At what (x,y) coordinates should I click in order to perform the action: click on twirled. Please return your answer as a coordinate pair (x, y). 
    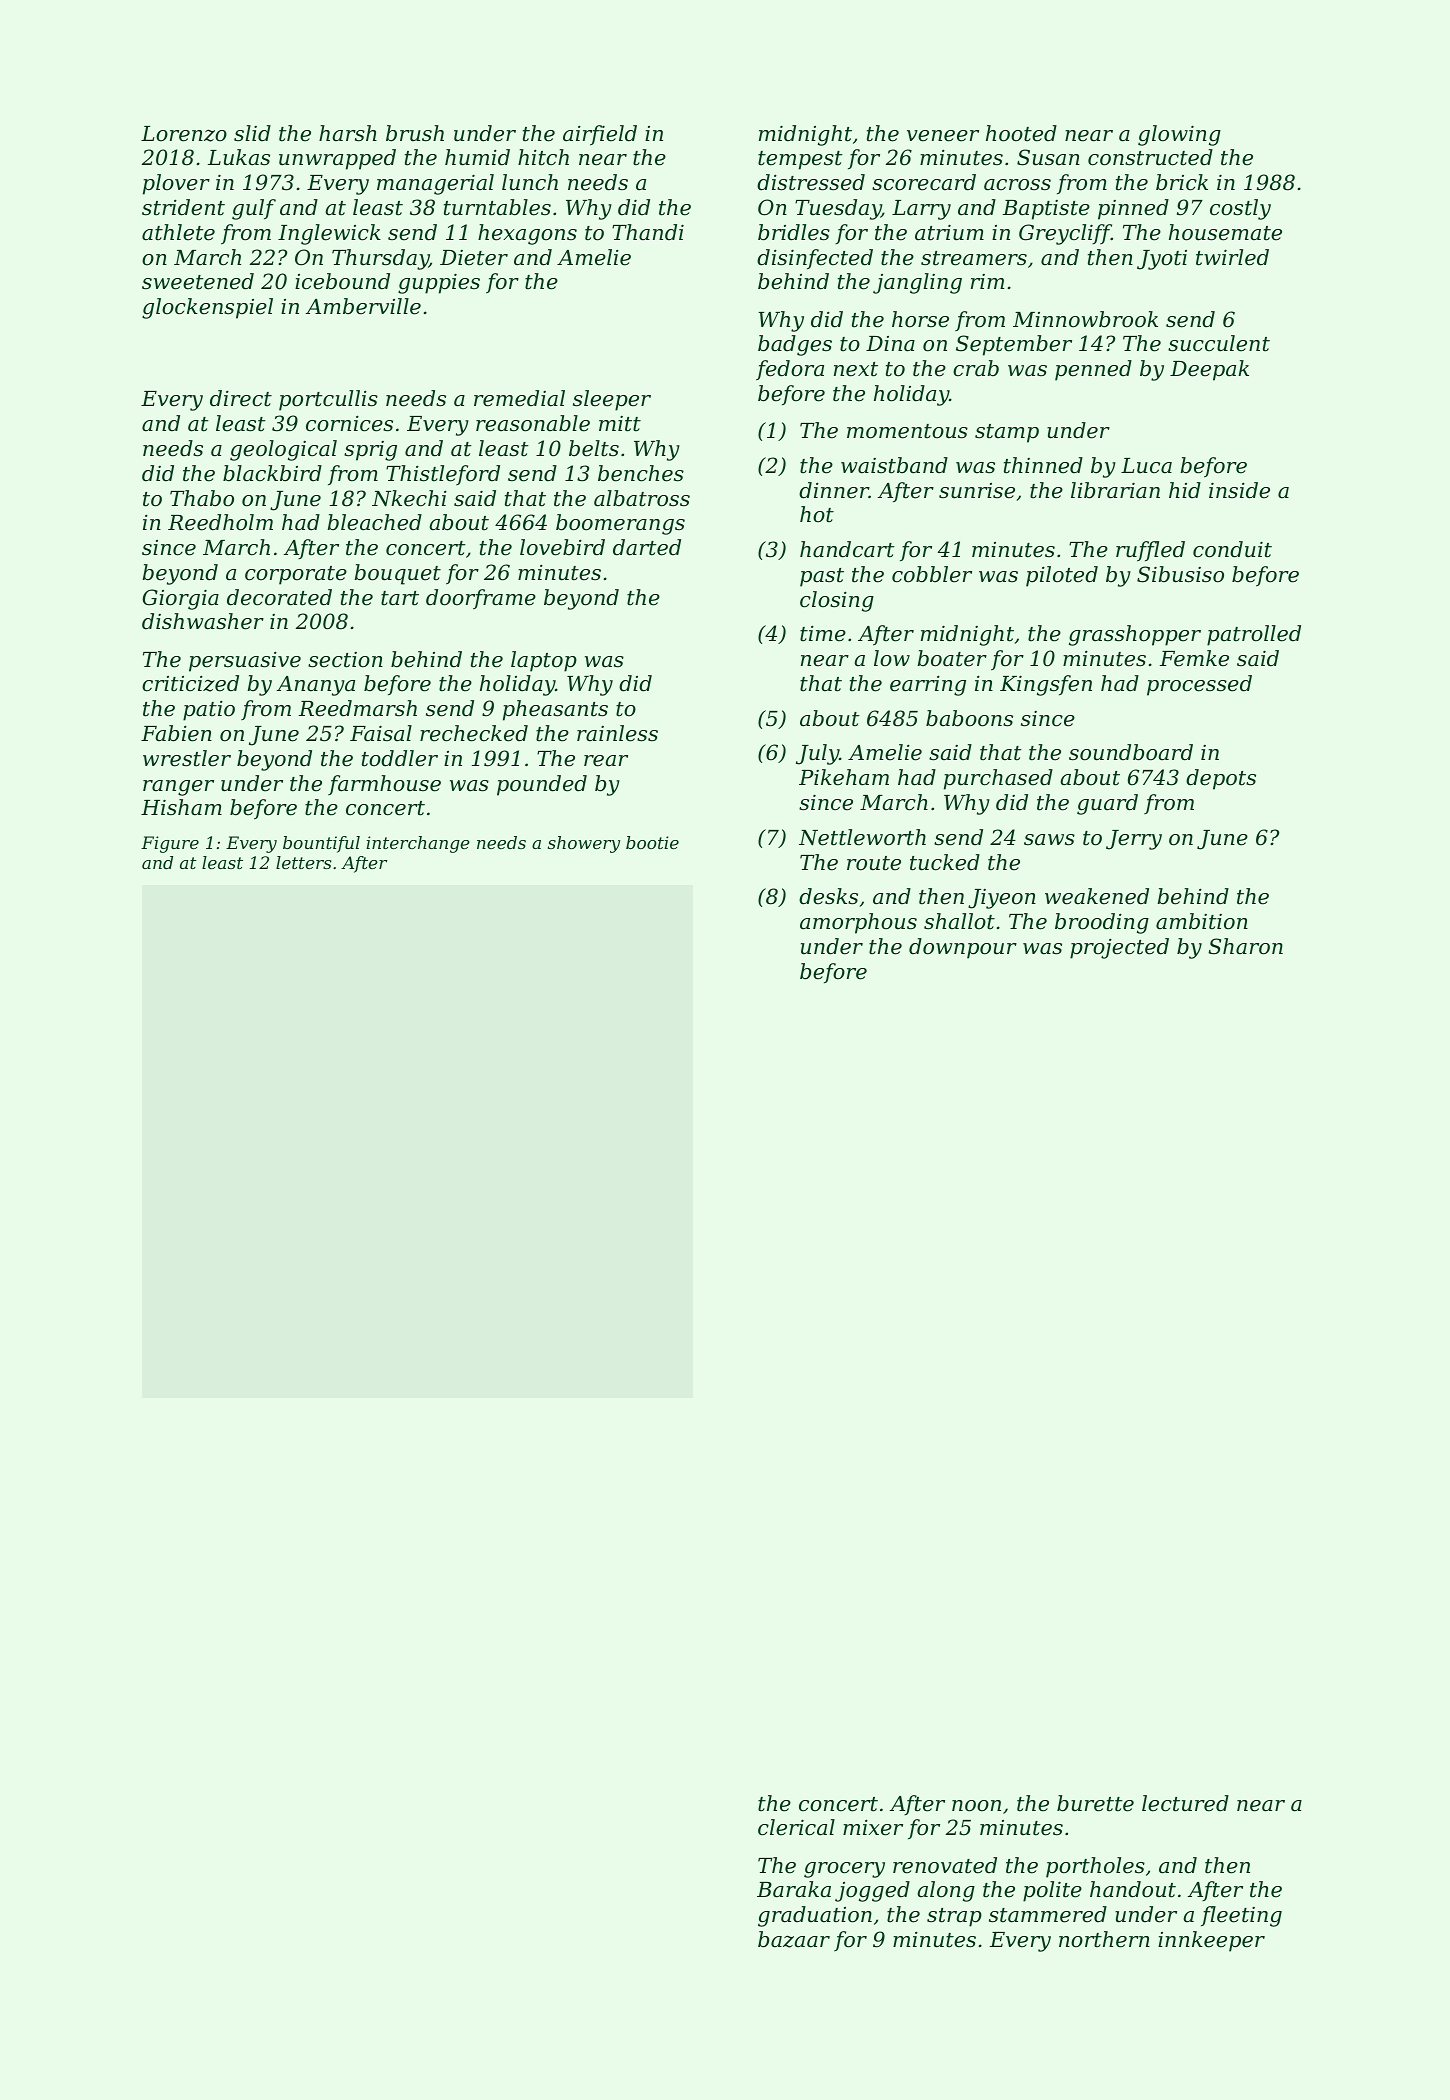
    Looking at the image, I should click on (1232, 257).
